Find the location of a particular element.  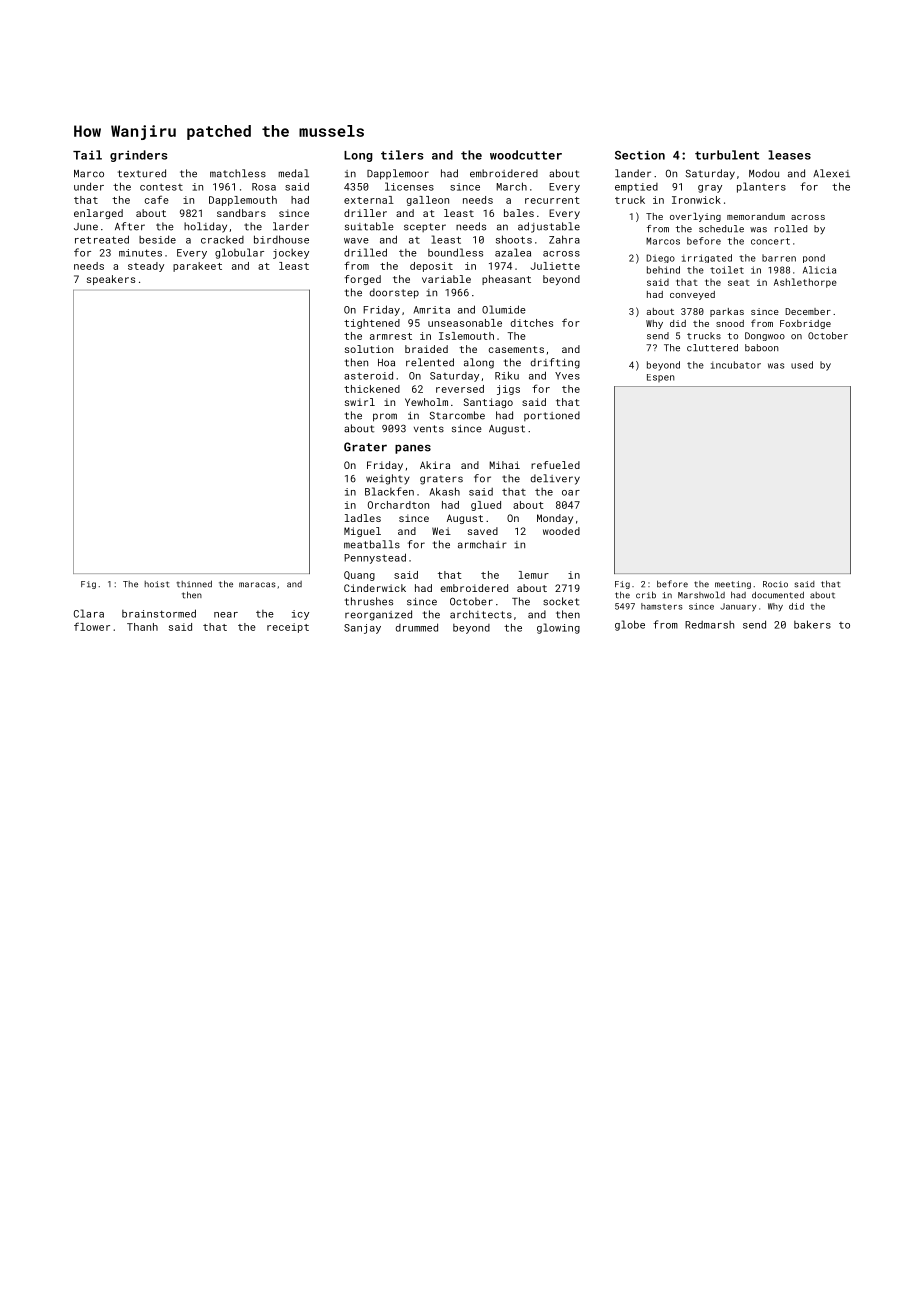

solution is located at coordinates (369, 349).
